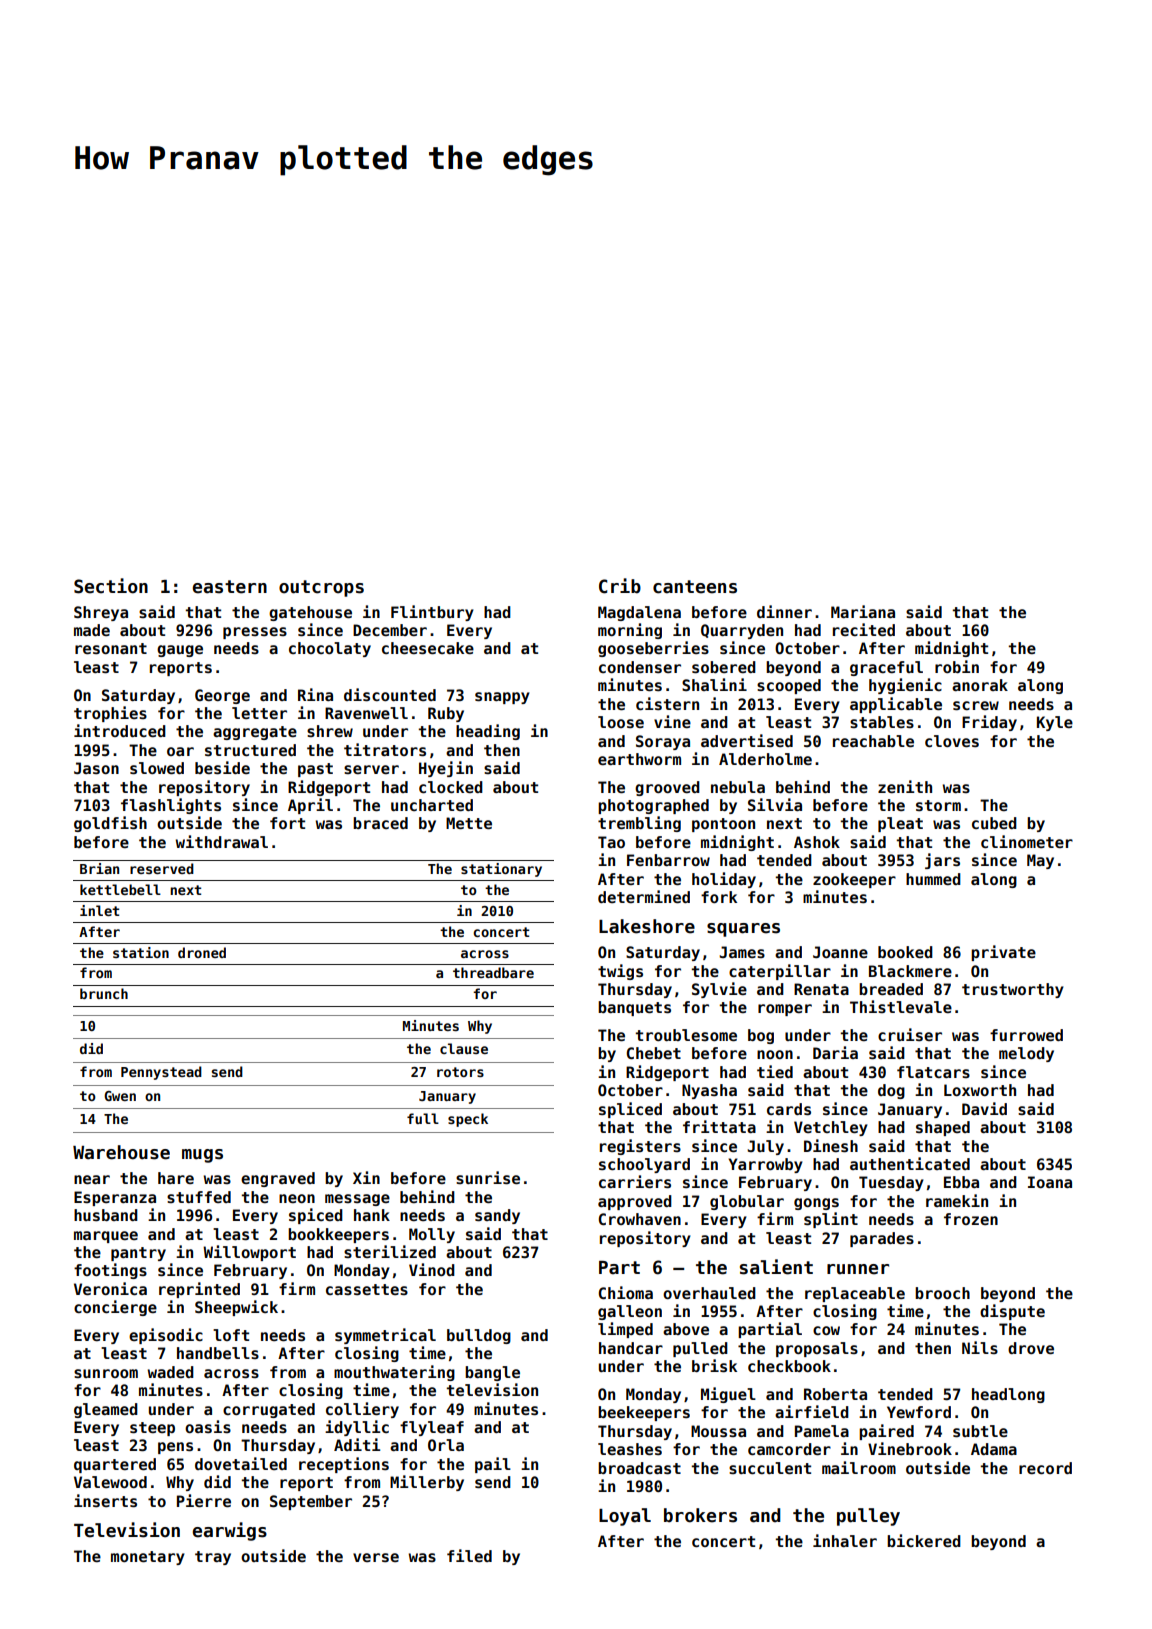 This image has height=1629, width=1152. I want to click on droned, so click(202, 952).
